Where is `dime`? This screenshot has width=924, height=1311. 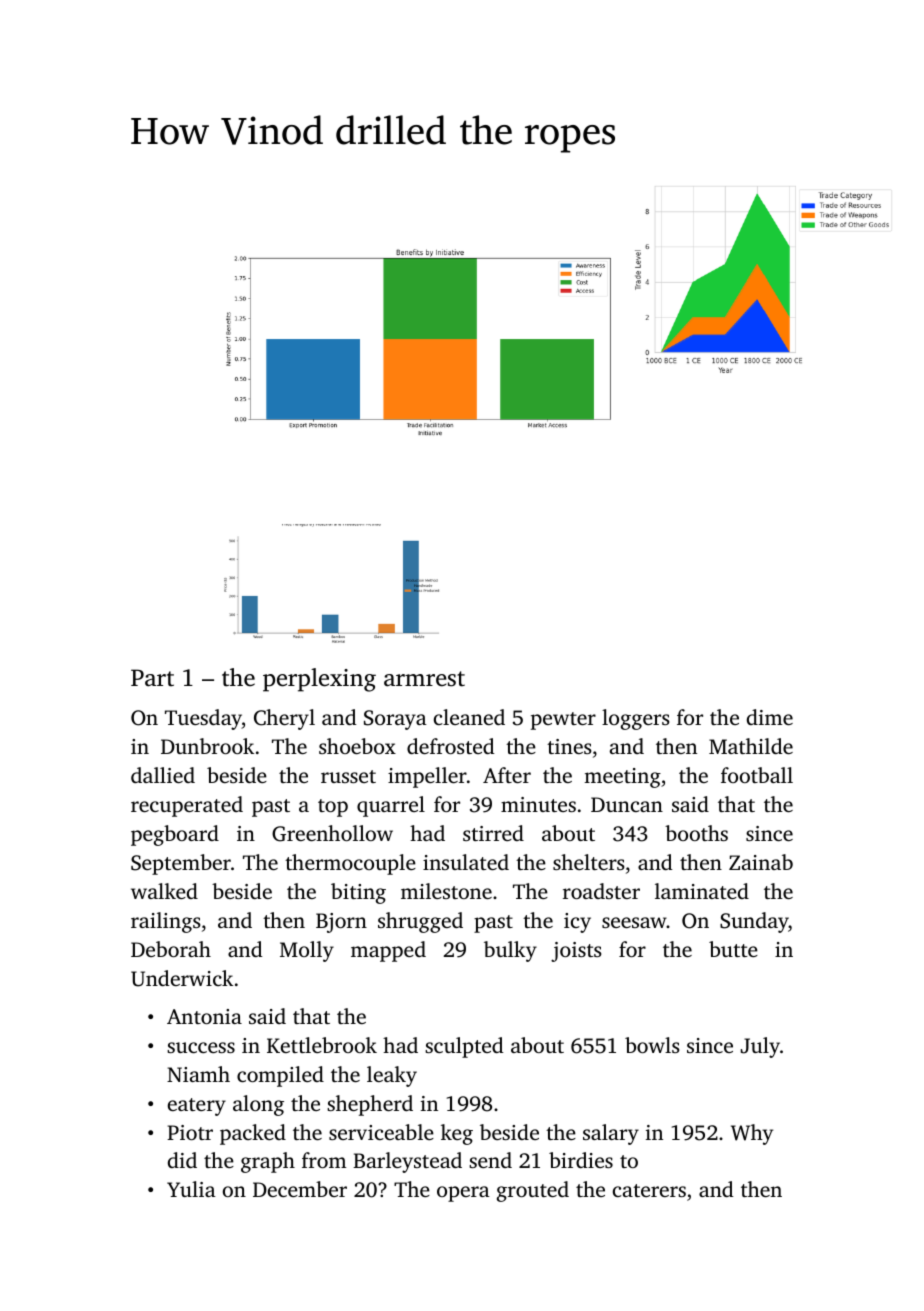 dime is located at coordinates (770, 717).
